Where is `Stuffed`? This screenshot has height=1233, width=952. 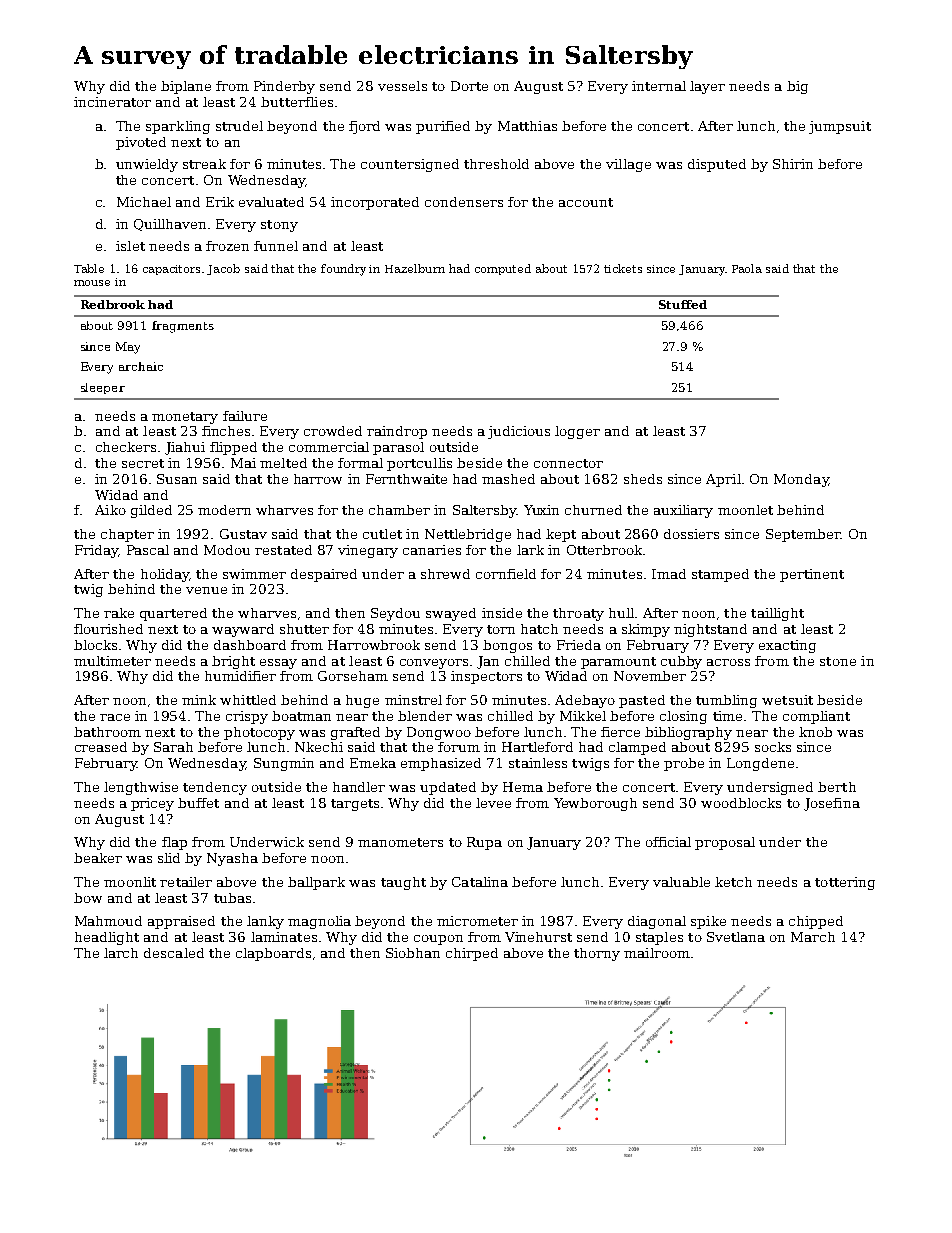 Stuffed is located at coordinates (683, 304).
